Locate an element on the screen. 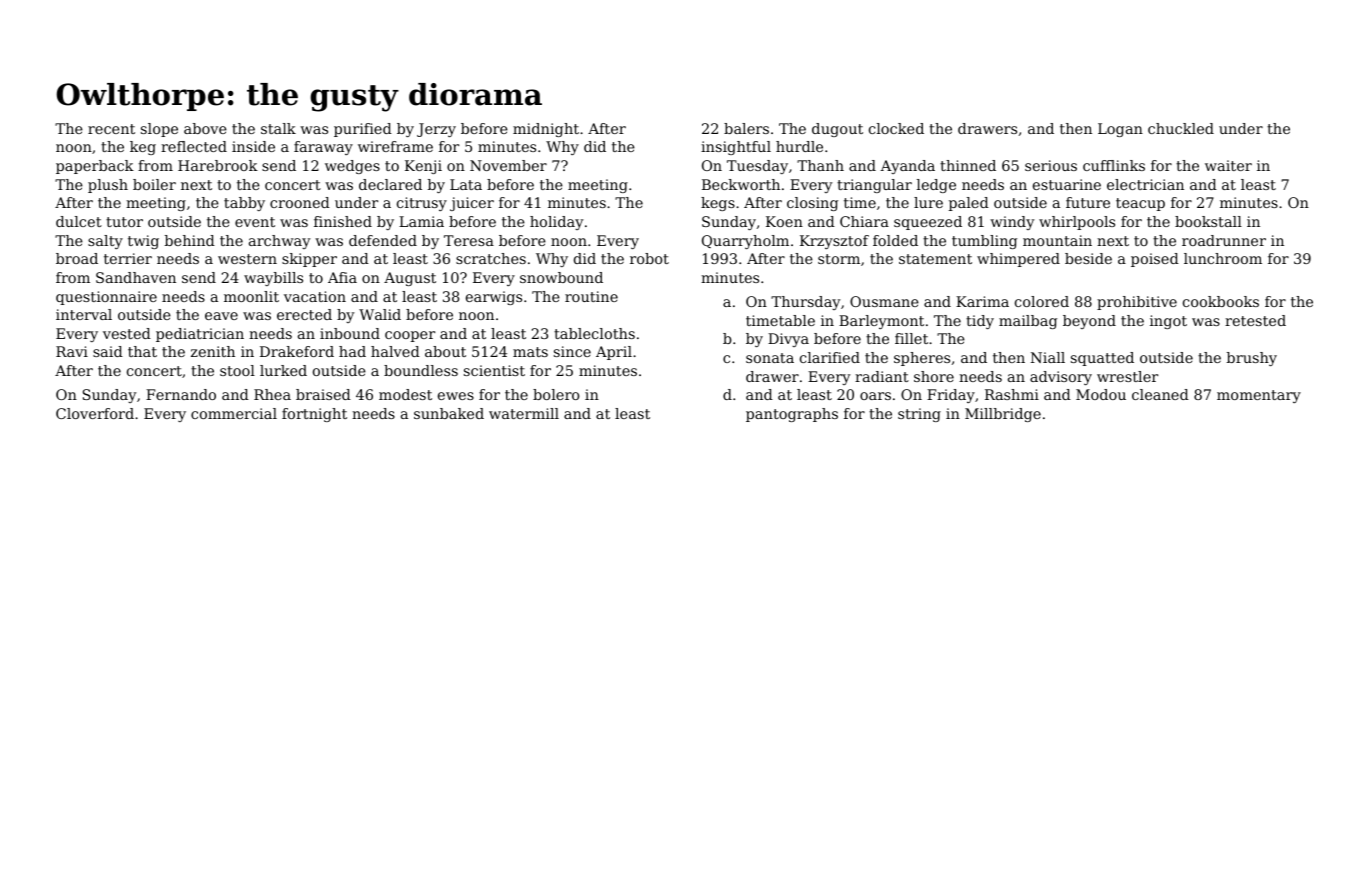  squatted is located at coordinates (1102, 359).
